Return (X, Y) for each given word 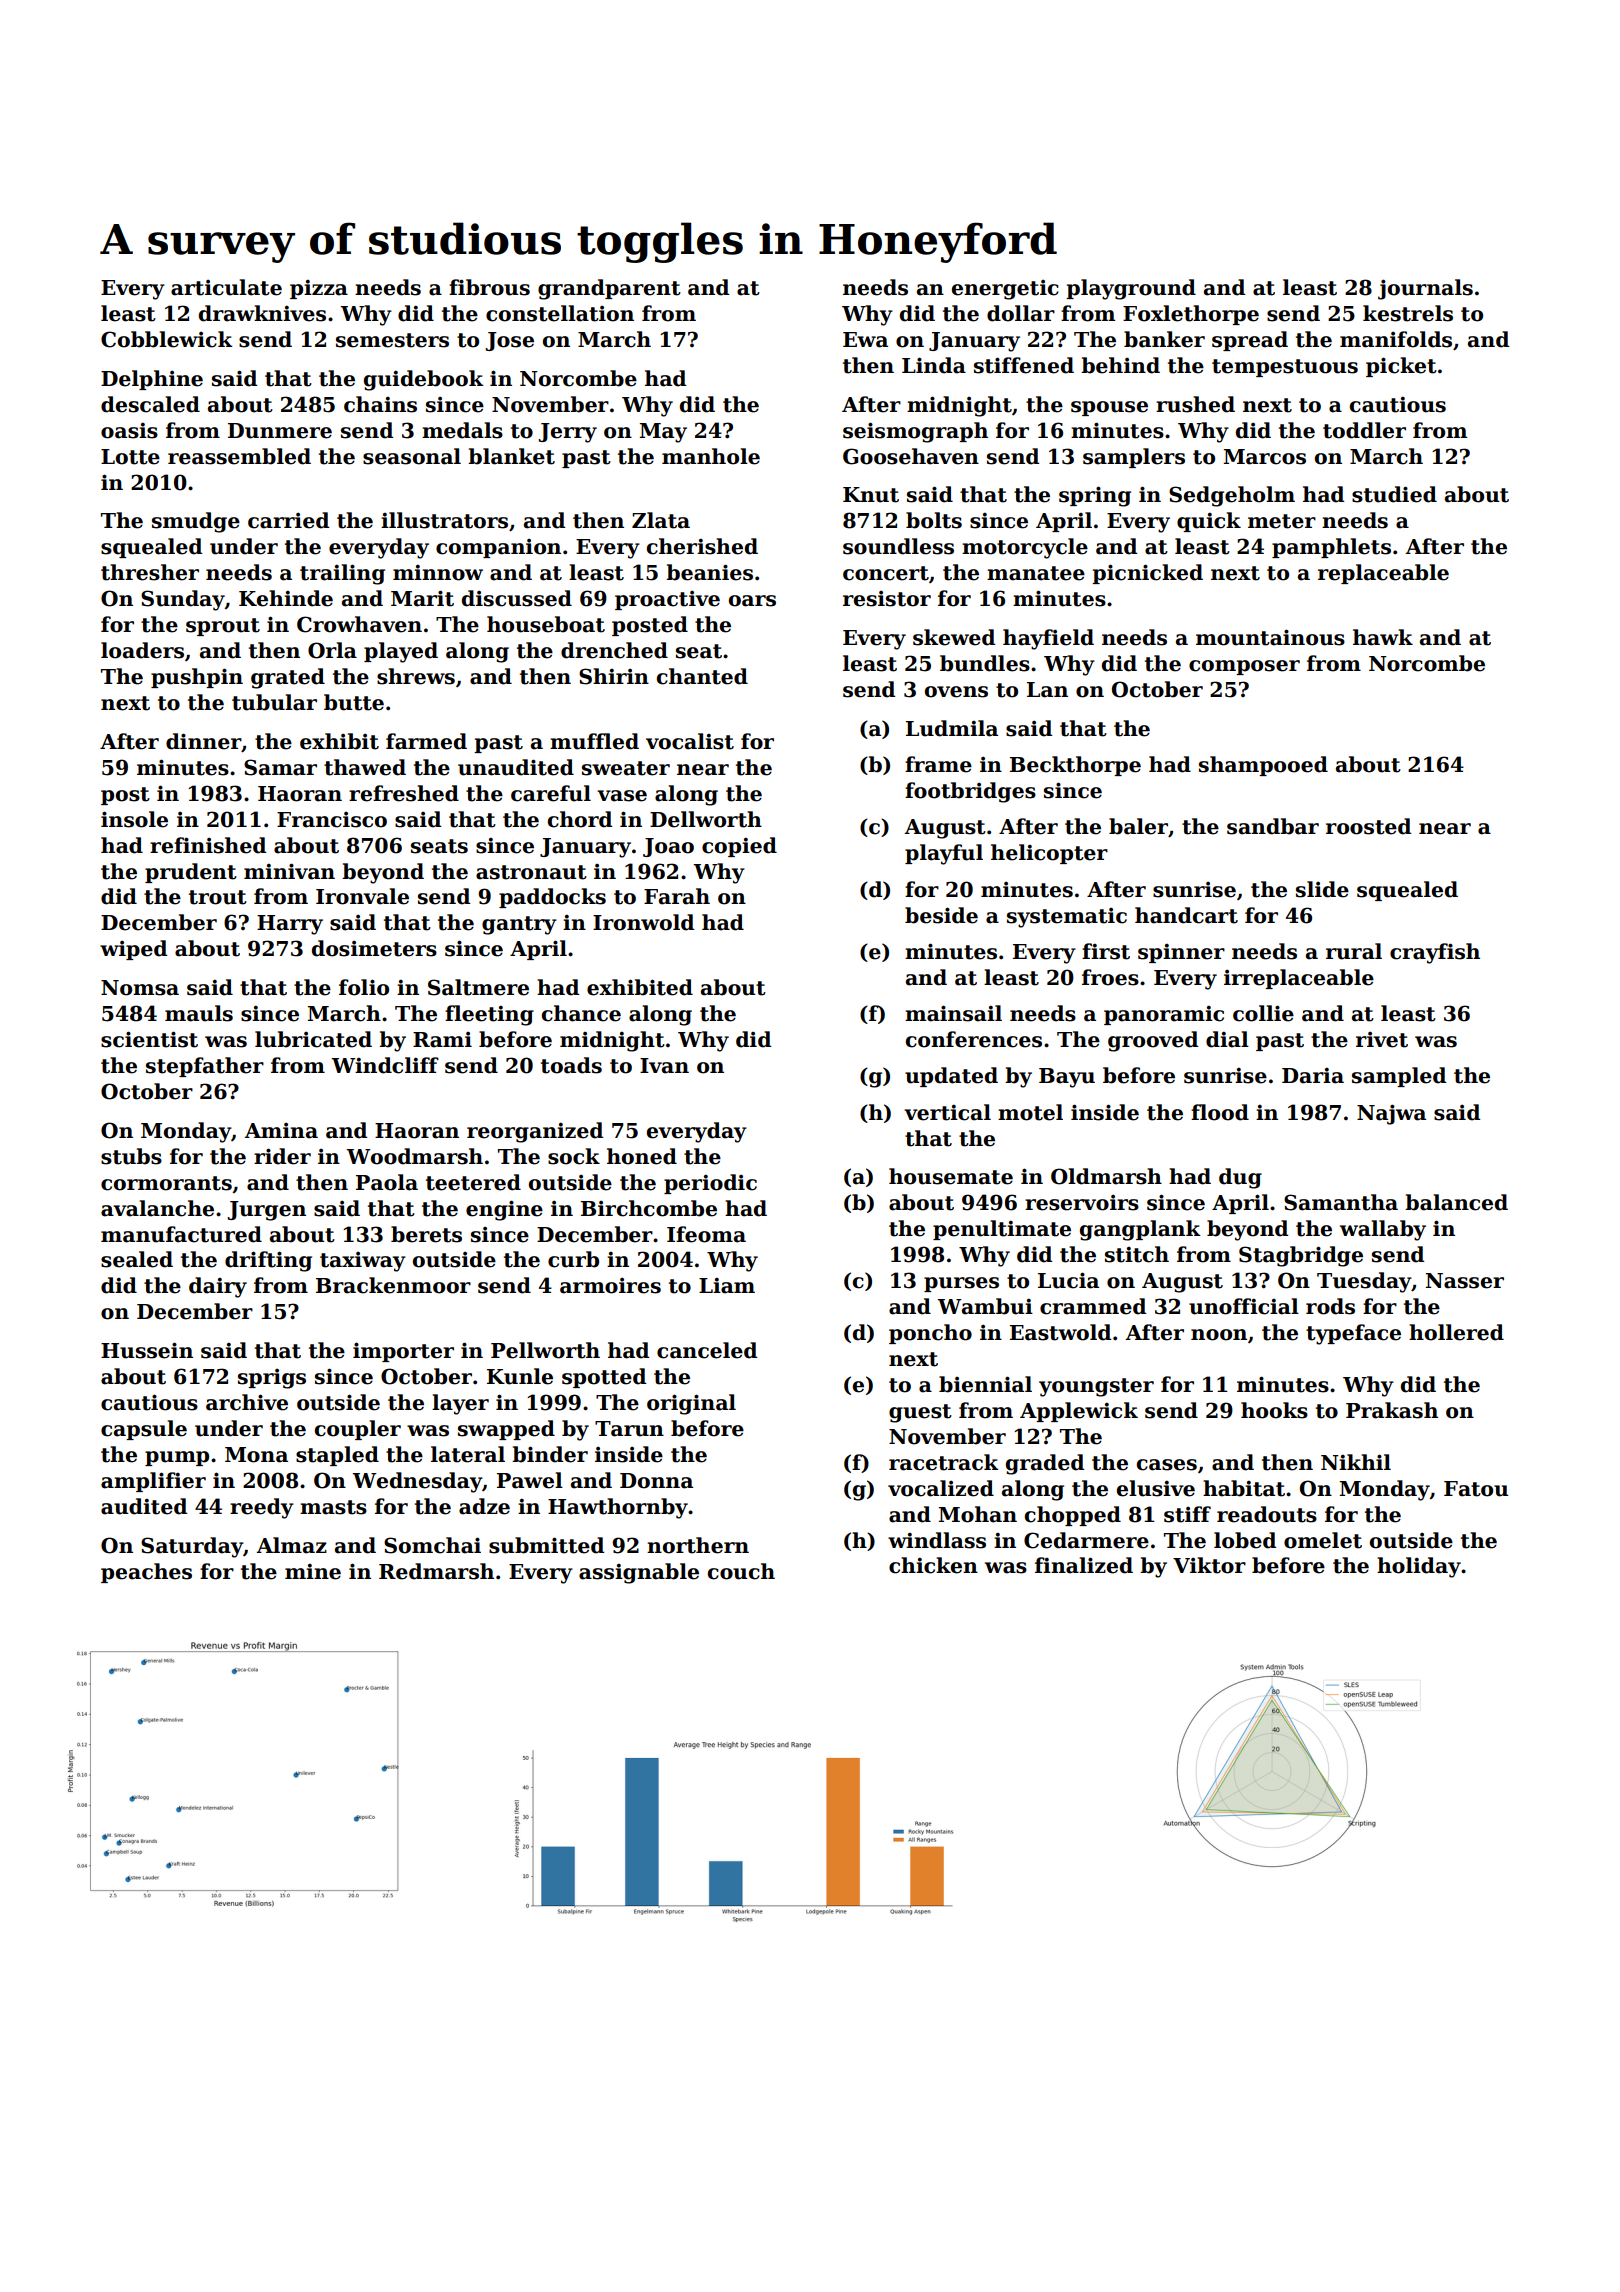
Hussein (147, 1350)
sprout (223, 627)
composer (1244, 667)
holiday (1419, 1567)
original (691, 1404)
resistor (887, 599)
